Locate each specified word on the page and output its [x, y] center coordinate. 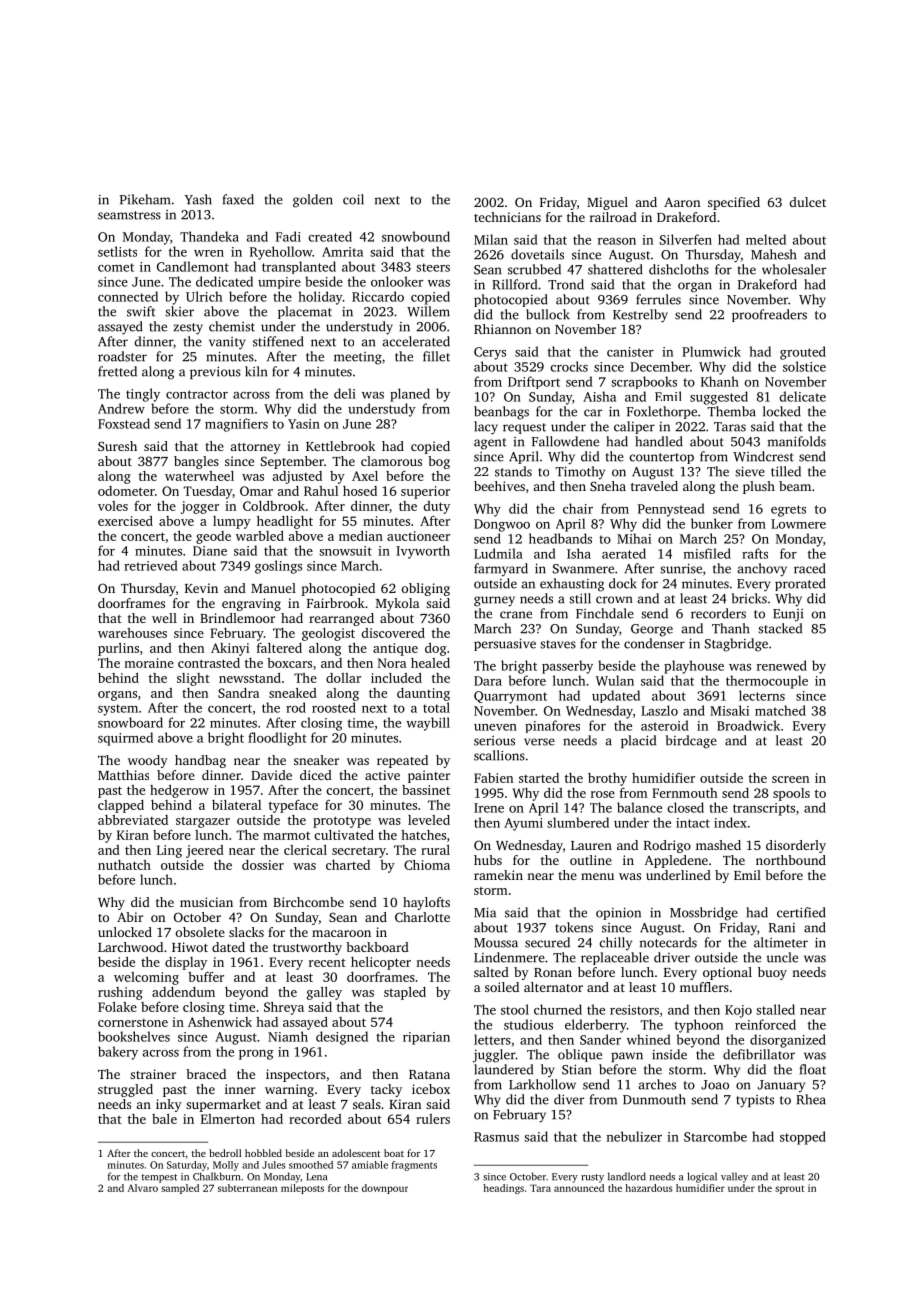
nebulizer [634, 1136]
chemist [232, 326]
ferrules [658, 299]
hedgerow [179, 791]
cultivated [344, 835]
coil [353, 199]
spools [791, 794]
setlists [117, 251]
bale [164, 1119]
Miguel [607, 203]
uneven [495, 727]
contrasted [209, 663]
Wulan [615, 680]
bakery [118, 1053]
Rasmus [496, 1137]
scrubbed [534, 269]
